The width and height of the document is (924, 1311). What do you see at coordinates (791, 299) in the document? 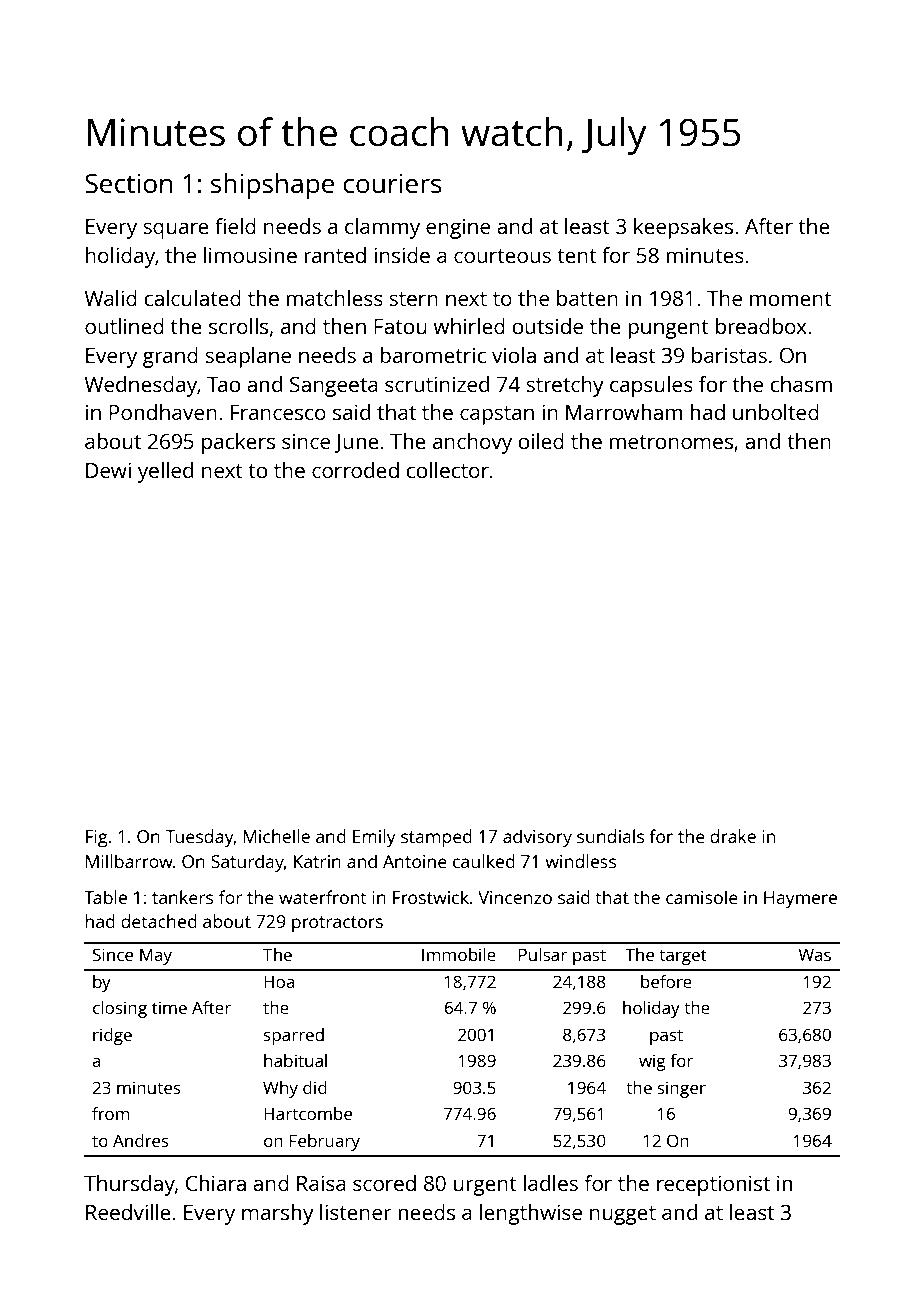
I see `moment` at bounding box center [791, 299].
